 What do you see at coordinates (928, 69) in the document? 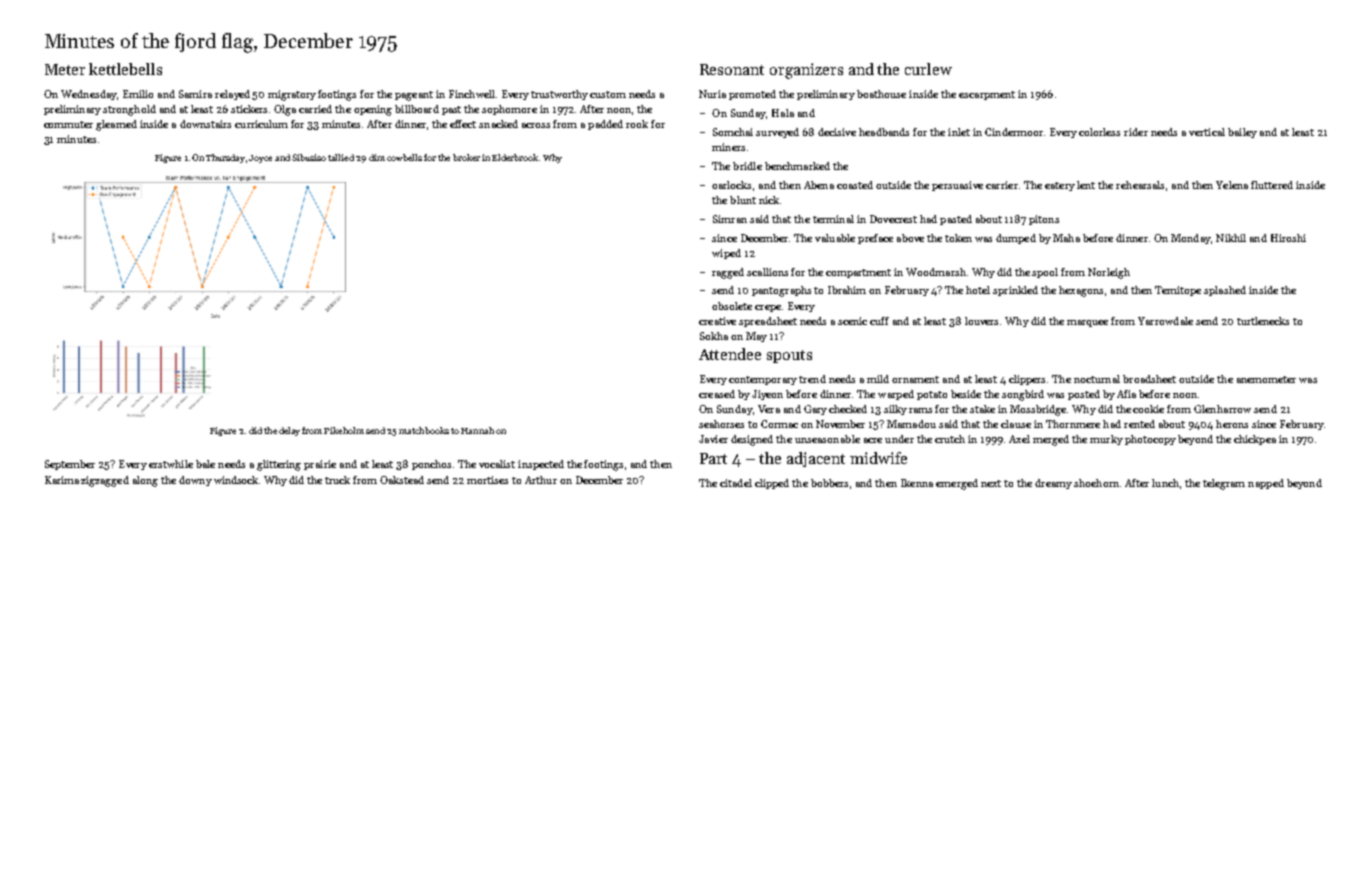
I see `curlew` at bounding box center [928, 69].
